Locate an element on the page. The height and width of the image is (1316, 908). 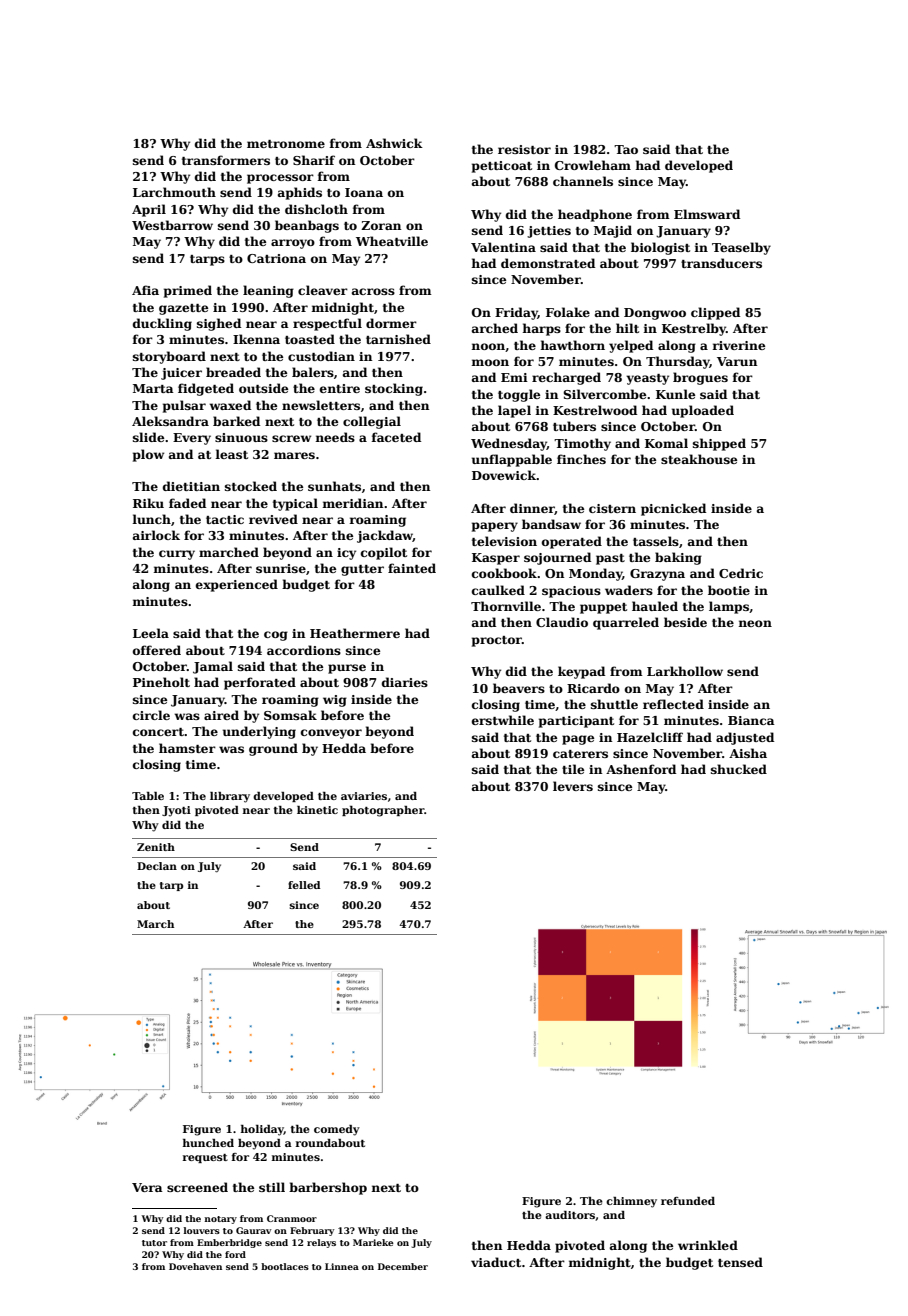
photographer is located at coordinates (383, 811).
